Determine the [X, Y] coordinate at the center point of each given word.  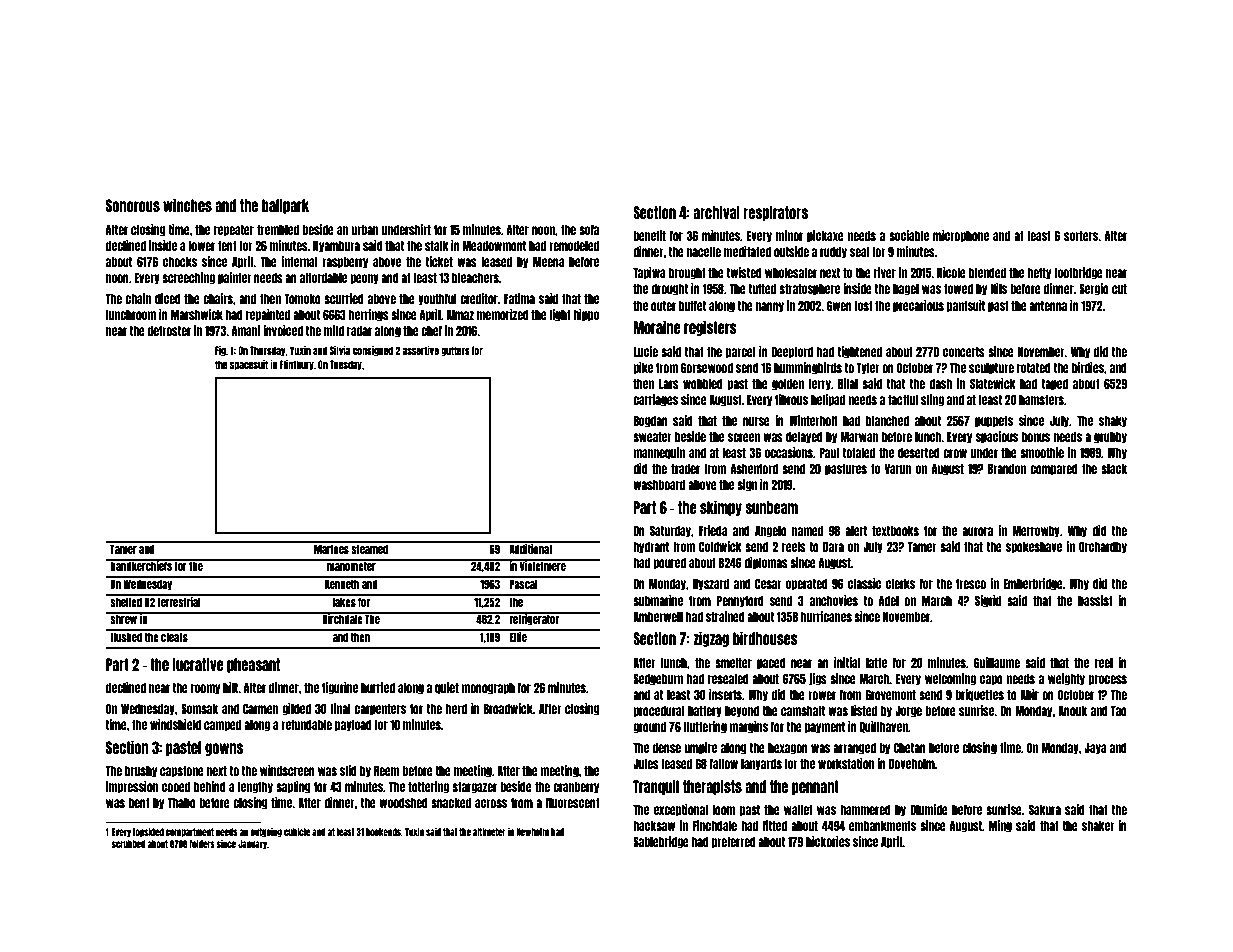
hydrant [651, 548]
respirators [775, 213]
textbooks [895, 531]
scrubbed [128, 844]
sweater [652, 437]
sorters [1081, 236]
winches [187, 205]
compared [1054, 470]
